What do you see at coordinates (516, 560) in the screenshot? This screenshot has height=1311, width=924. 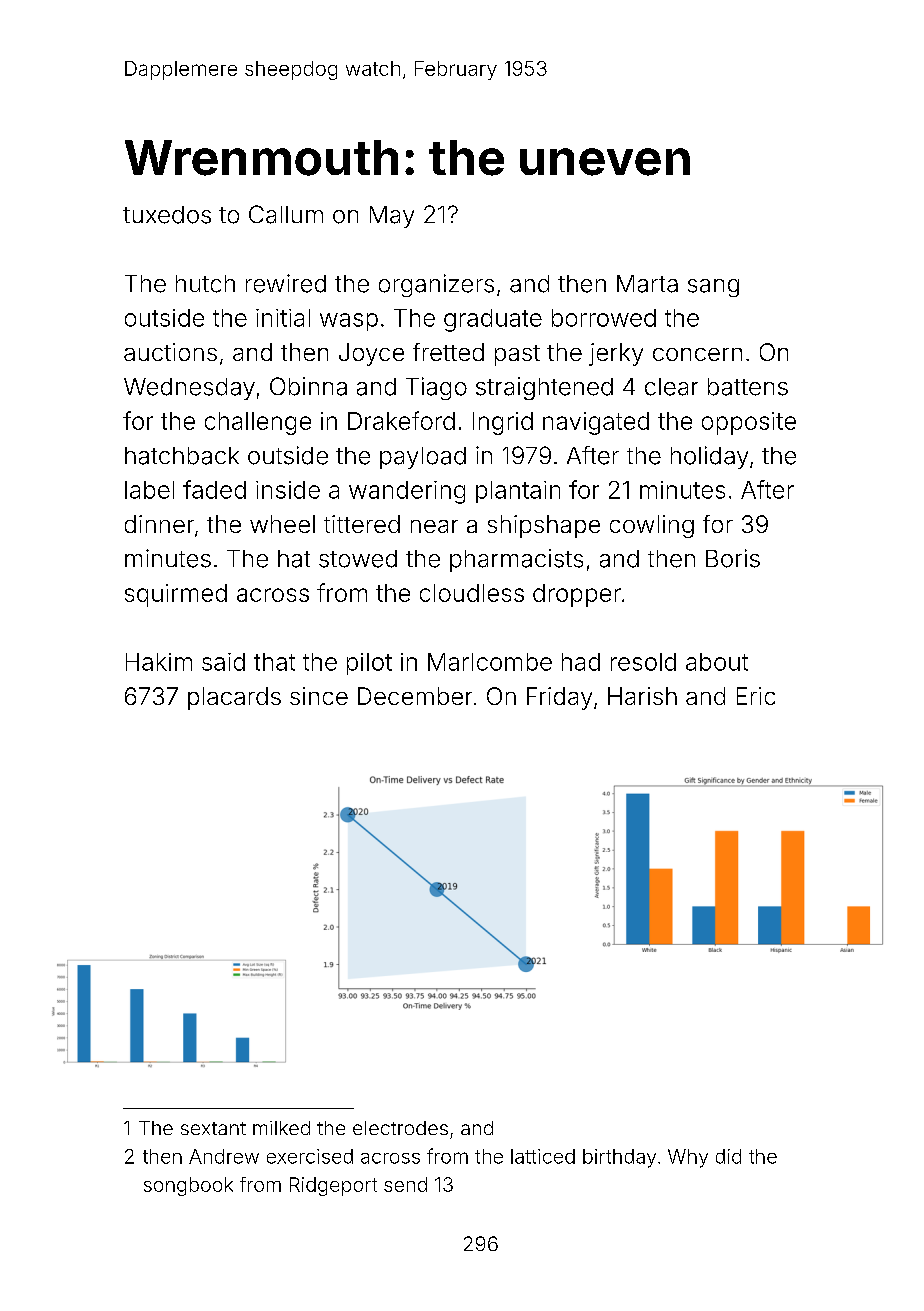 I see `pharmacists` at bounding box center [516, 560].
